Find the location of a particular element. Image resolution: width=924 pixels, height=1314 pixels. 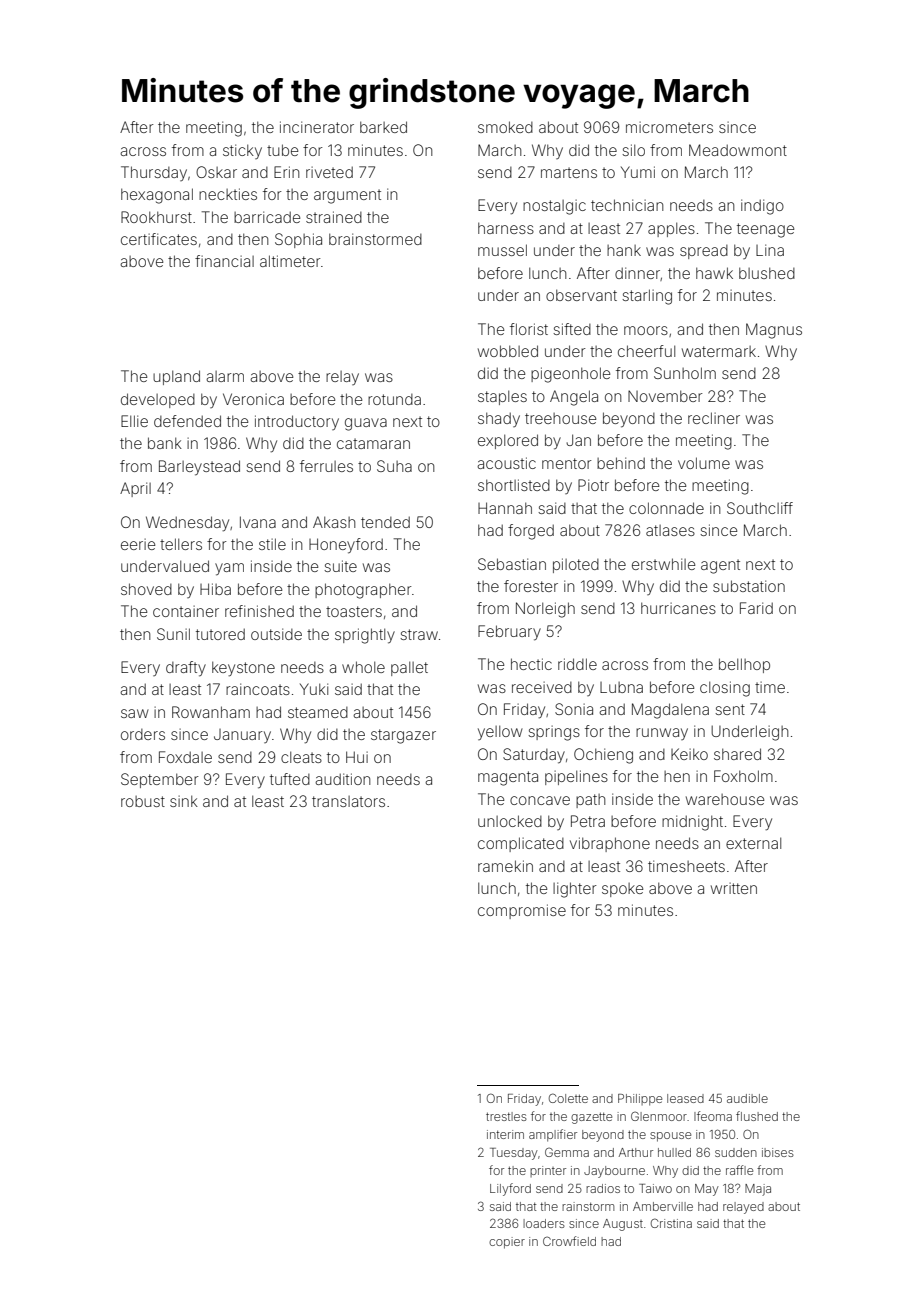

blushed is located at coordinates (767, 273).
